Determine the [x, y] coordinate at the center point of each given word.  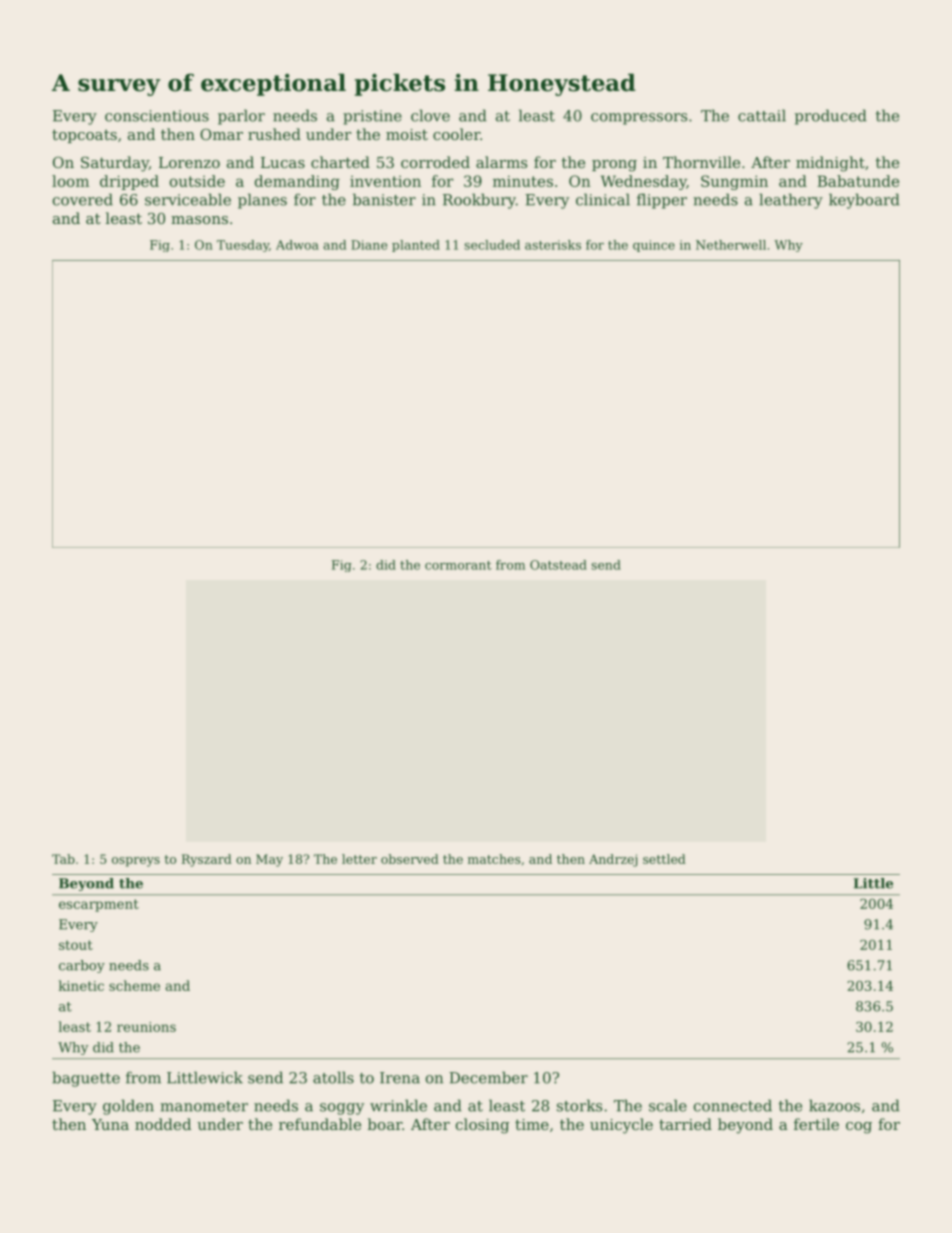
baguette [86, 1079]
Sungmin [734, 182]
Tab [63, 859]
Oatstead [558, 565]
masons [199, 220]
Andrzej [613, 860]
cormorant [458, 565]
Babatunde [858, 181]
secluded [492, 245]
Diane [369, 245]
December [488, 1077]
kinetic [81, 985]
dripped [129, 182]
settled [664, 859]
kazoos [834, 1105]
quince [654, 246]
